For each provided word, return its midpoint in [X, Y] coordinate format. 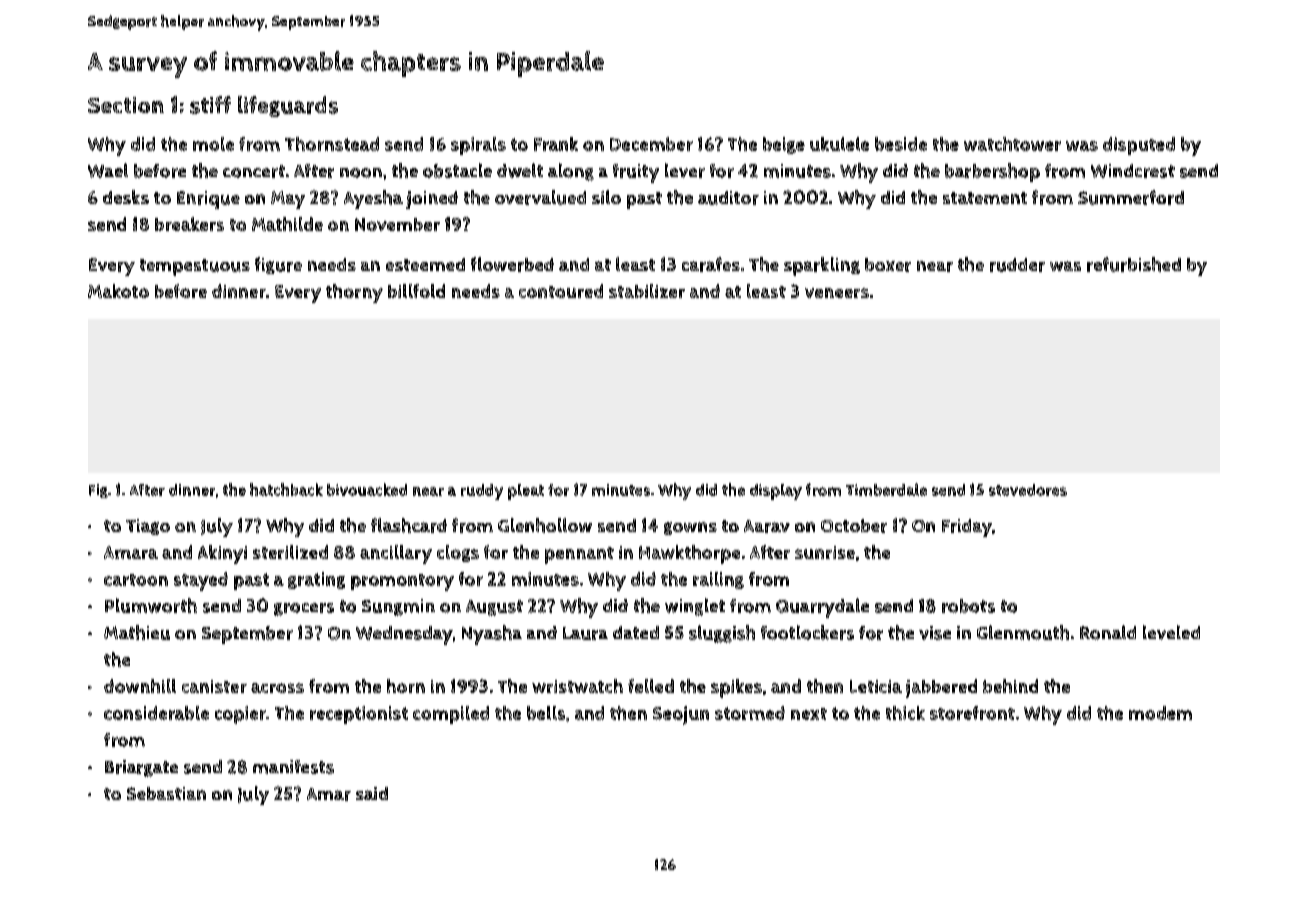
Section [126, 105]
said [372, 793]
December [651, 144]
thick [905, 713]
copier [240, 715]
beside [901, 144]
